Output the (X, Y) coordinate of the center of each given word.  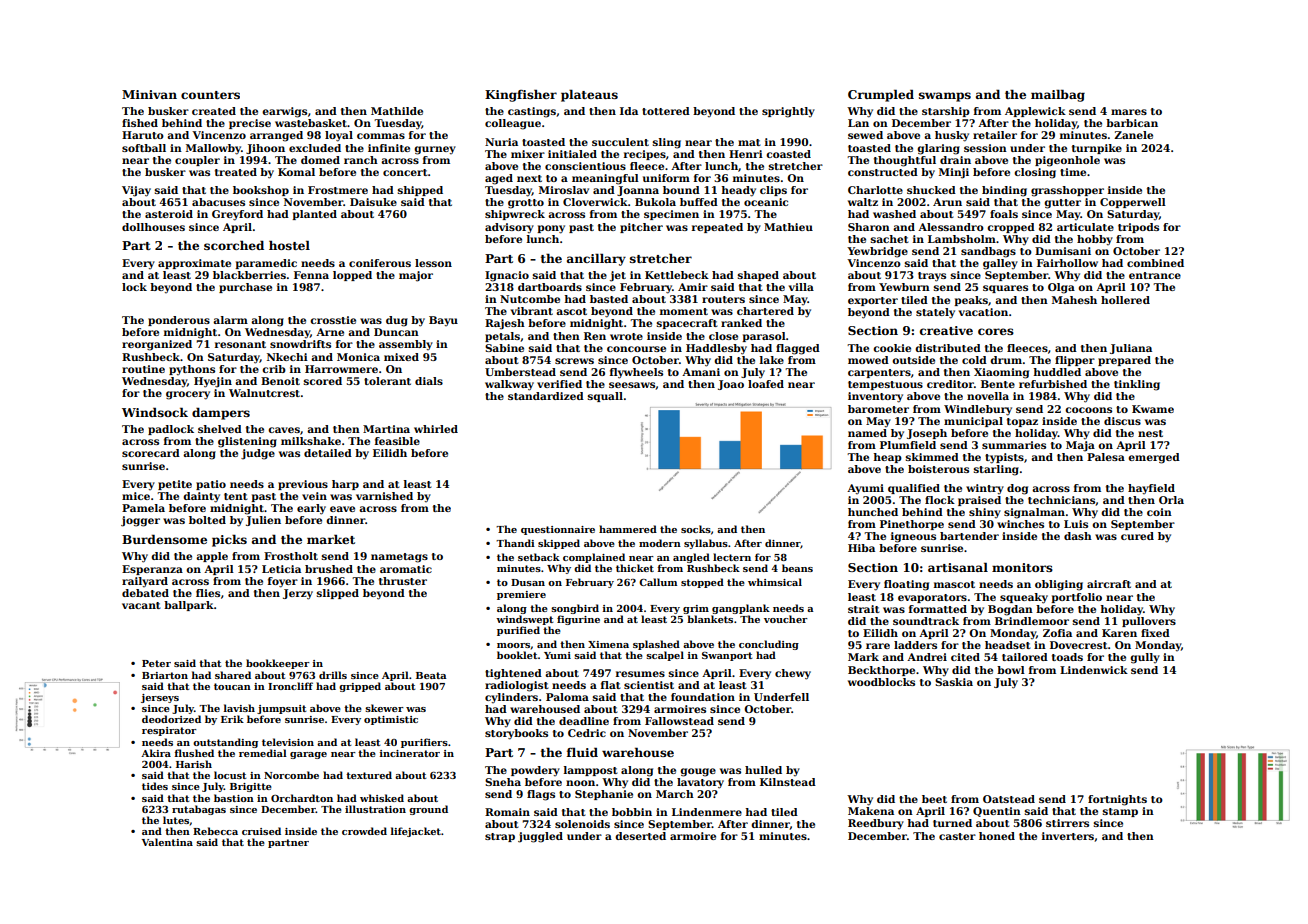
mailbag (1058, 95)
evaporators (932, 598)
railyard (145, 582)
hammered (628, 529)
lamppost (591, 771)
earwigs (284, 112)
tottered (666, 111)
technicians (1061, 500)
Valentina (167, 842)
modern (660, 543)
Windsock (155, 412)
